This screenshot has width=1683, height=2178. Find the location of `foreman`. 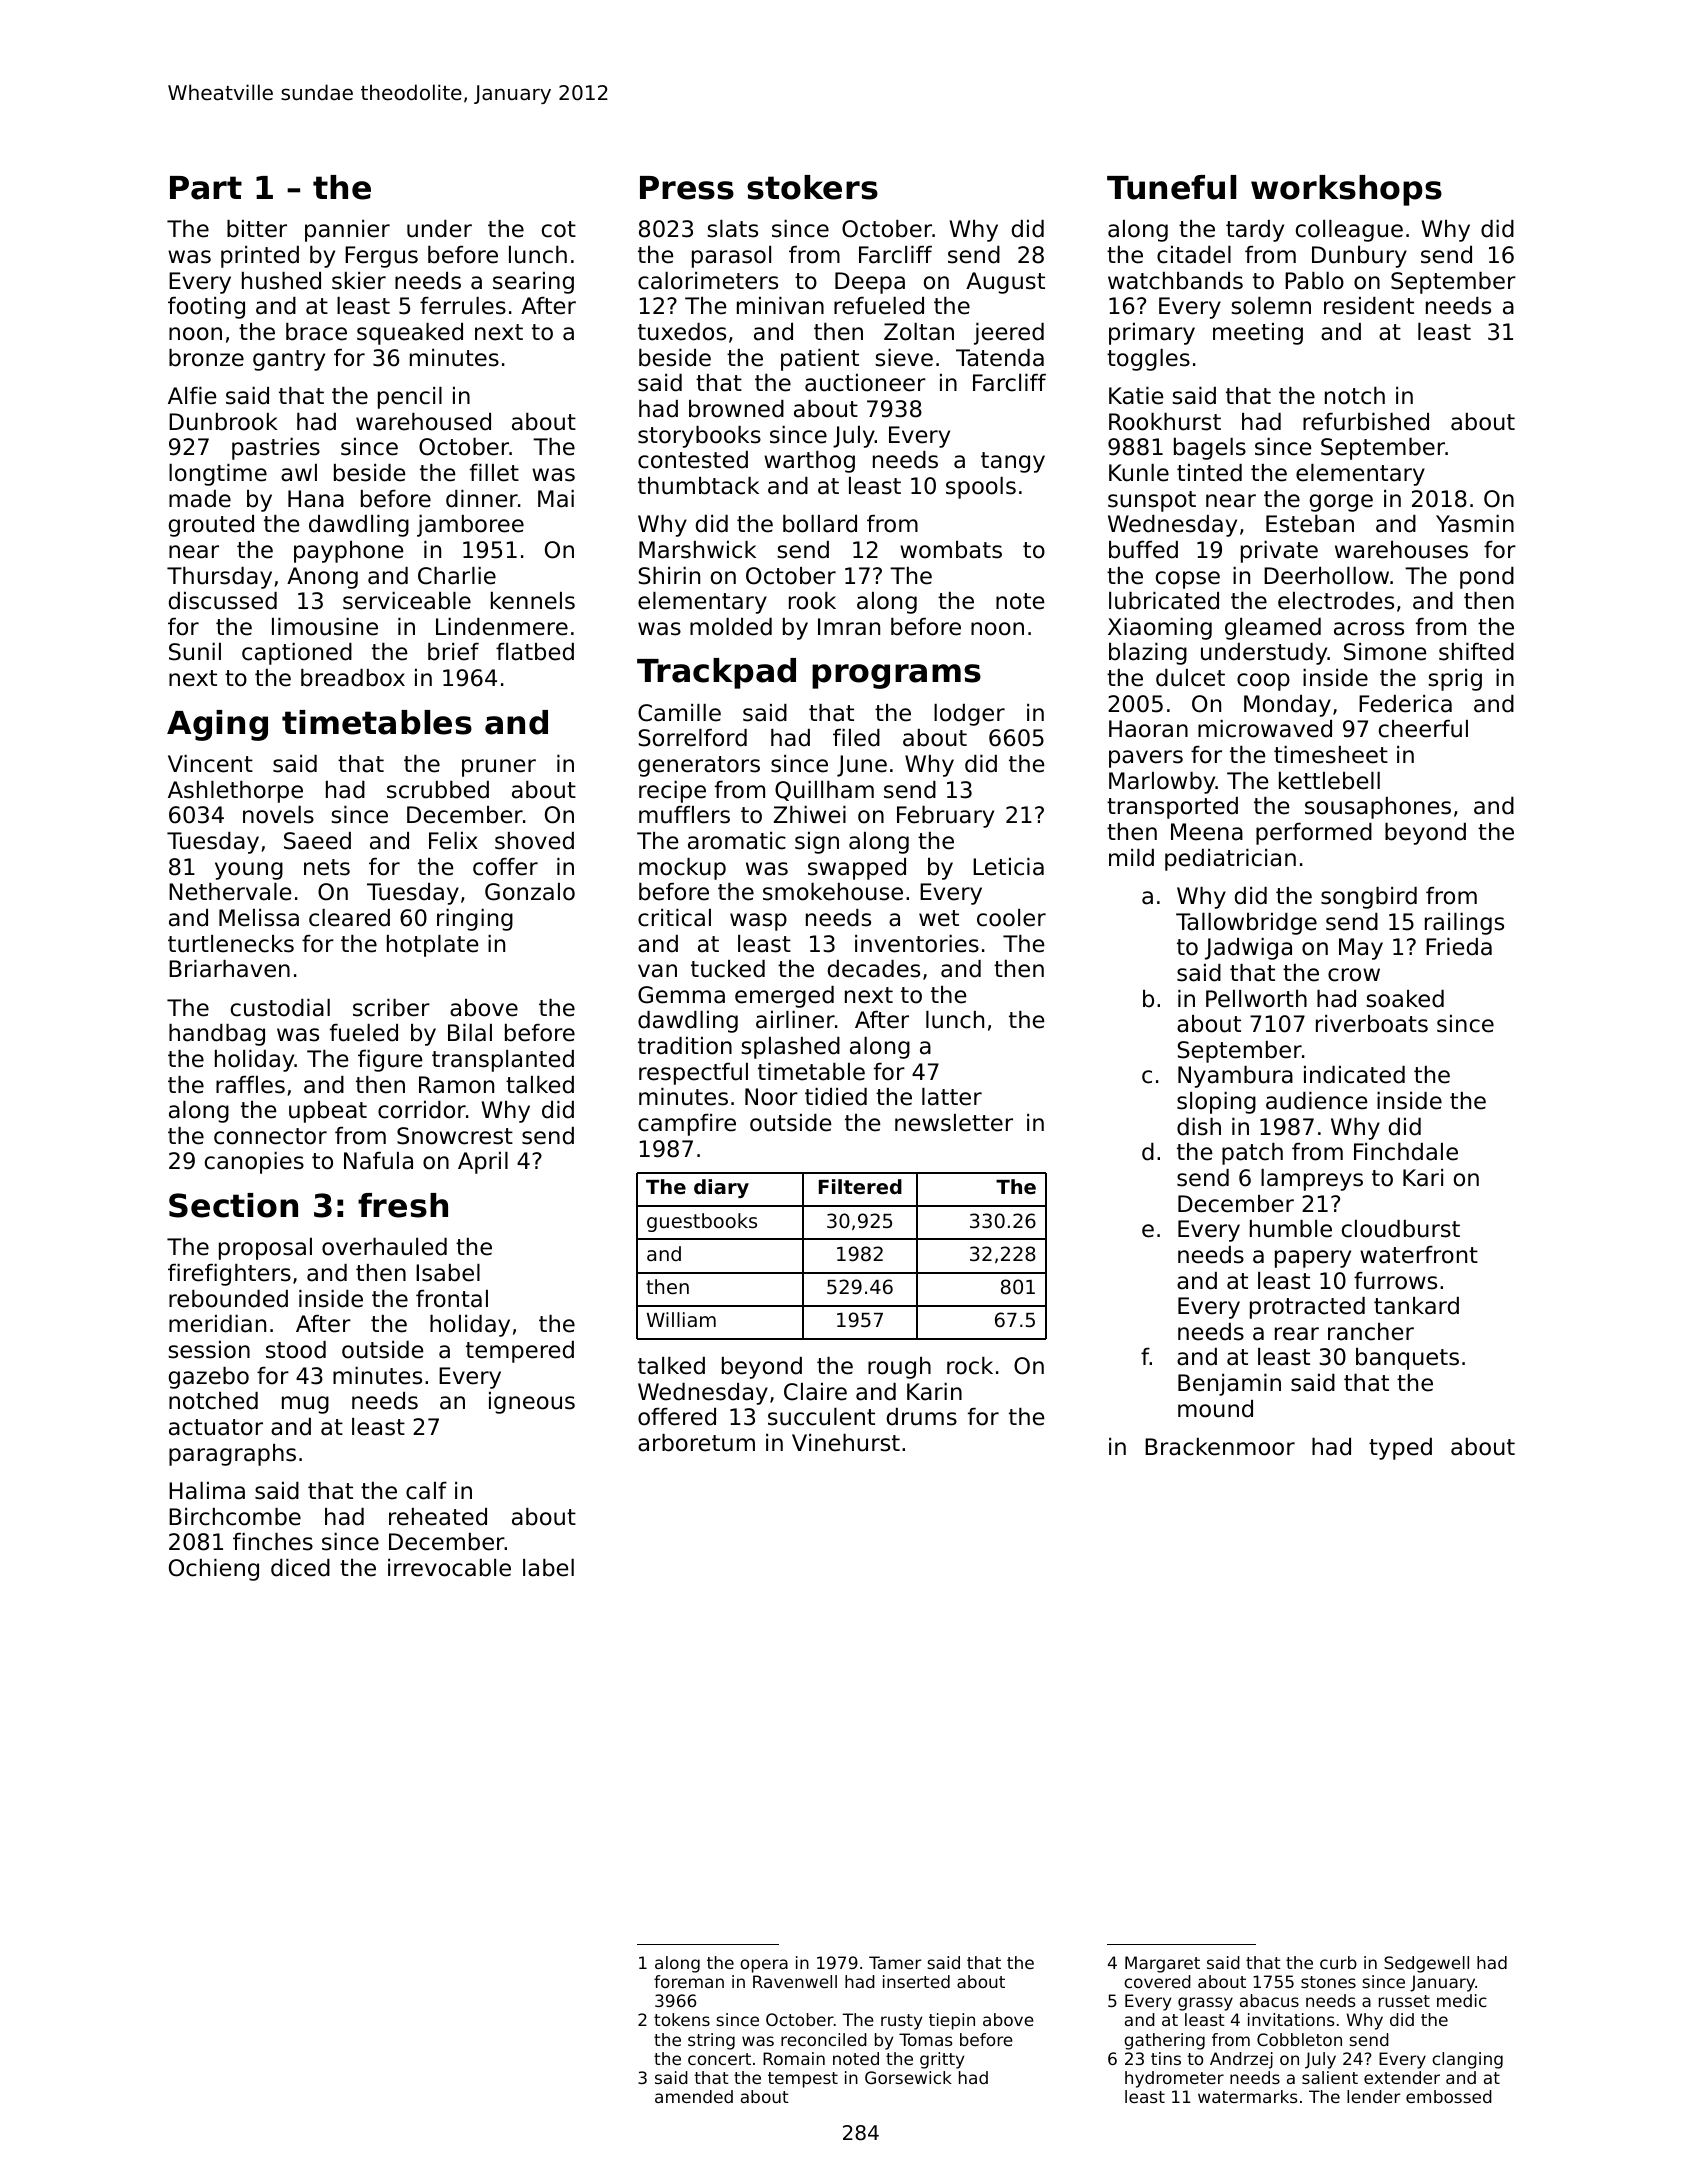

foreman is located at coordinates (689, 1981).
